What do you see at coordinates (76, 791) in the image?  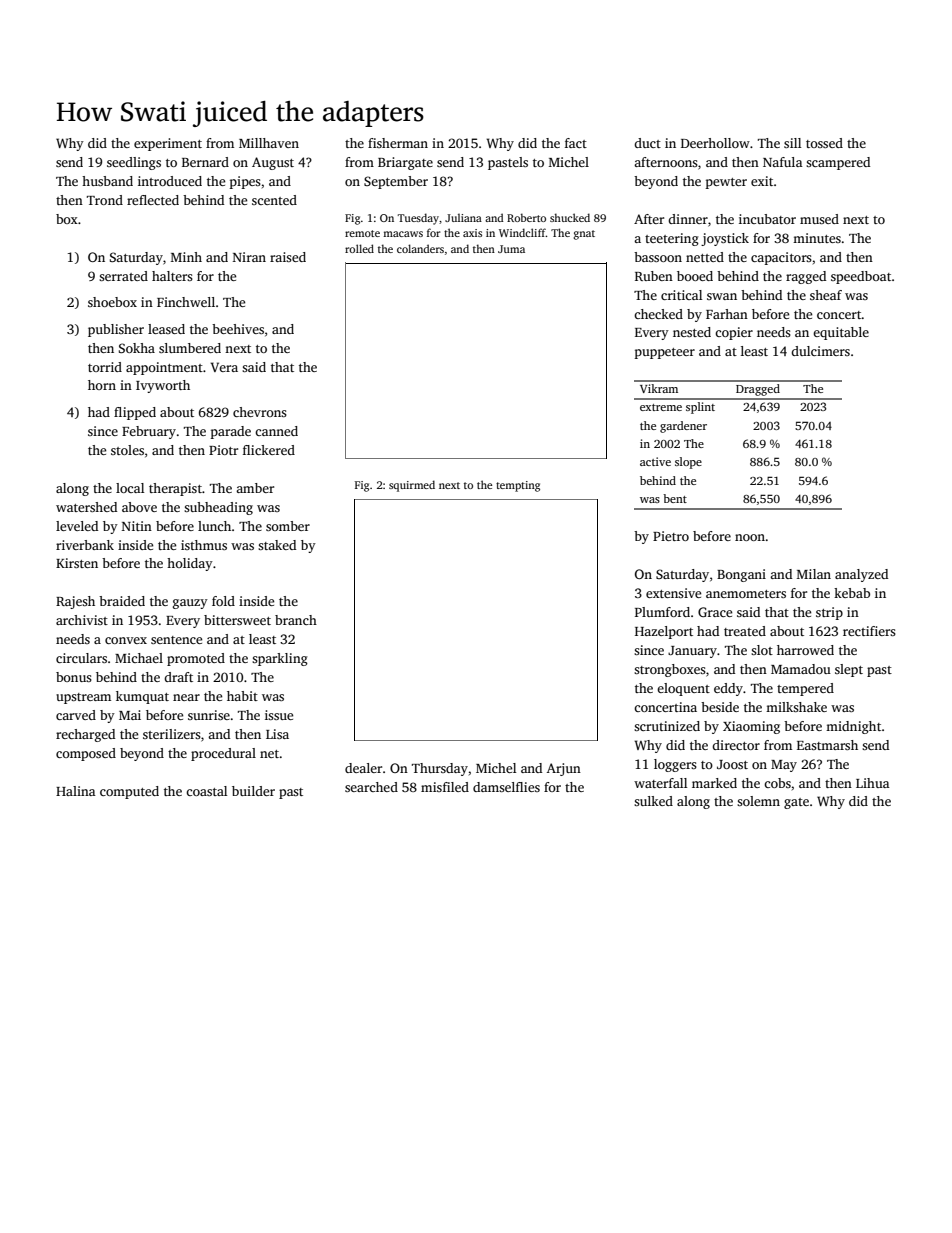 I see `Halina` at bounding box center [76, 791].
